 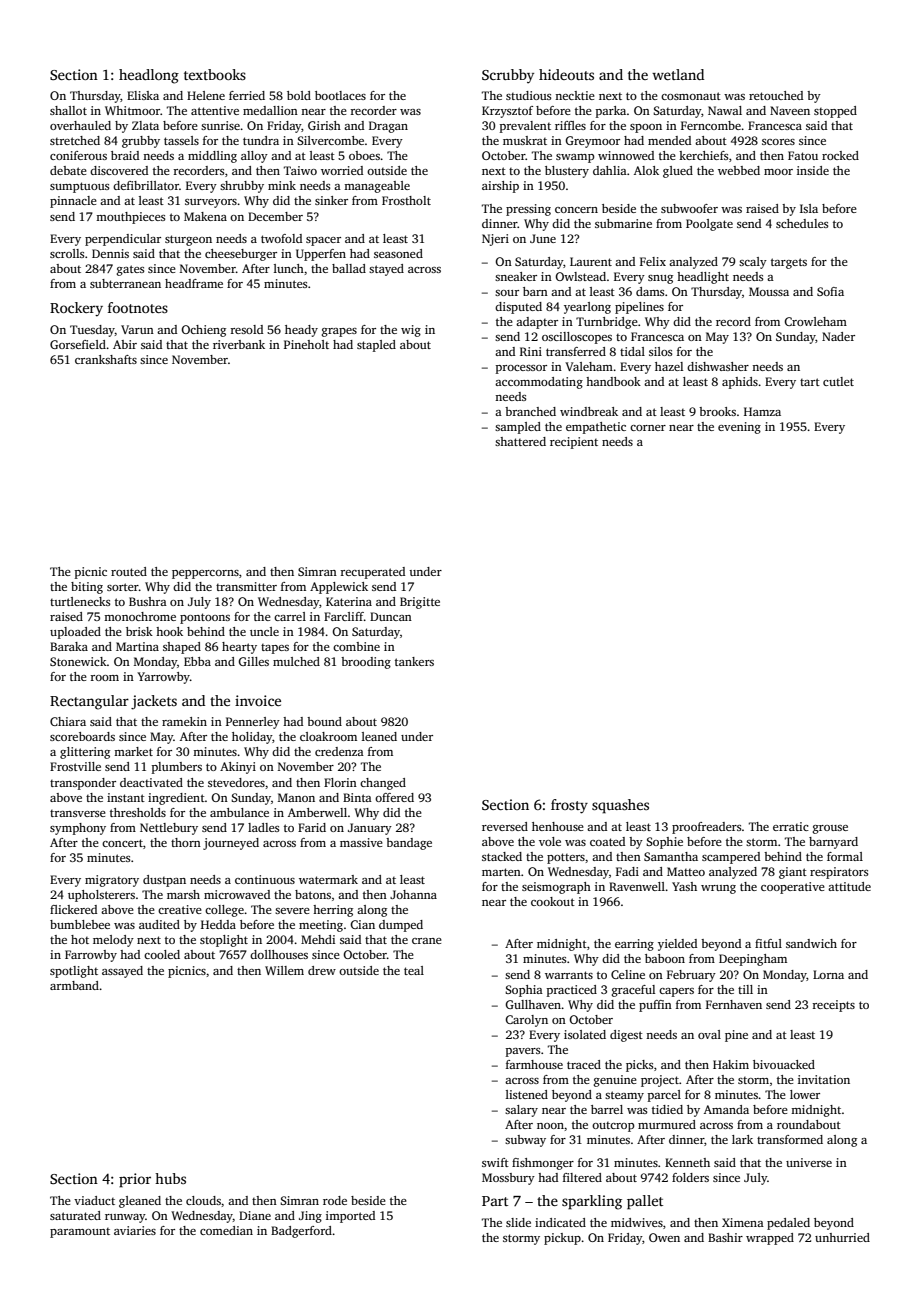 What do you see at coordinates (508, 76) in the document?
I see `Scrubby` at bounding box center [508, 76].
